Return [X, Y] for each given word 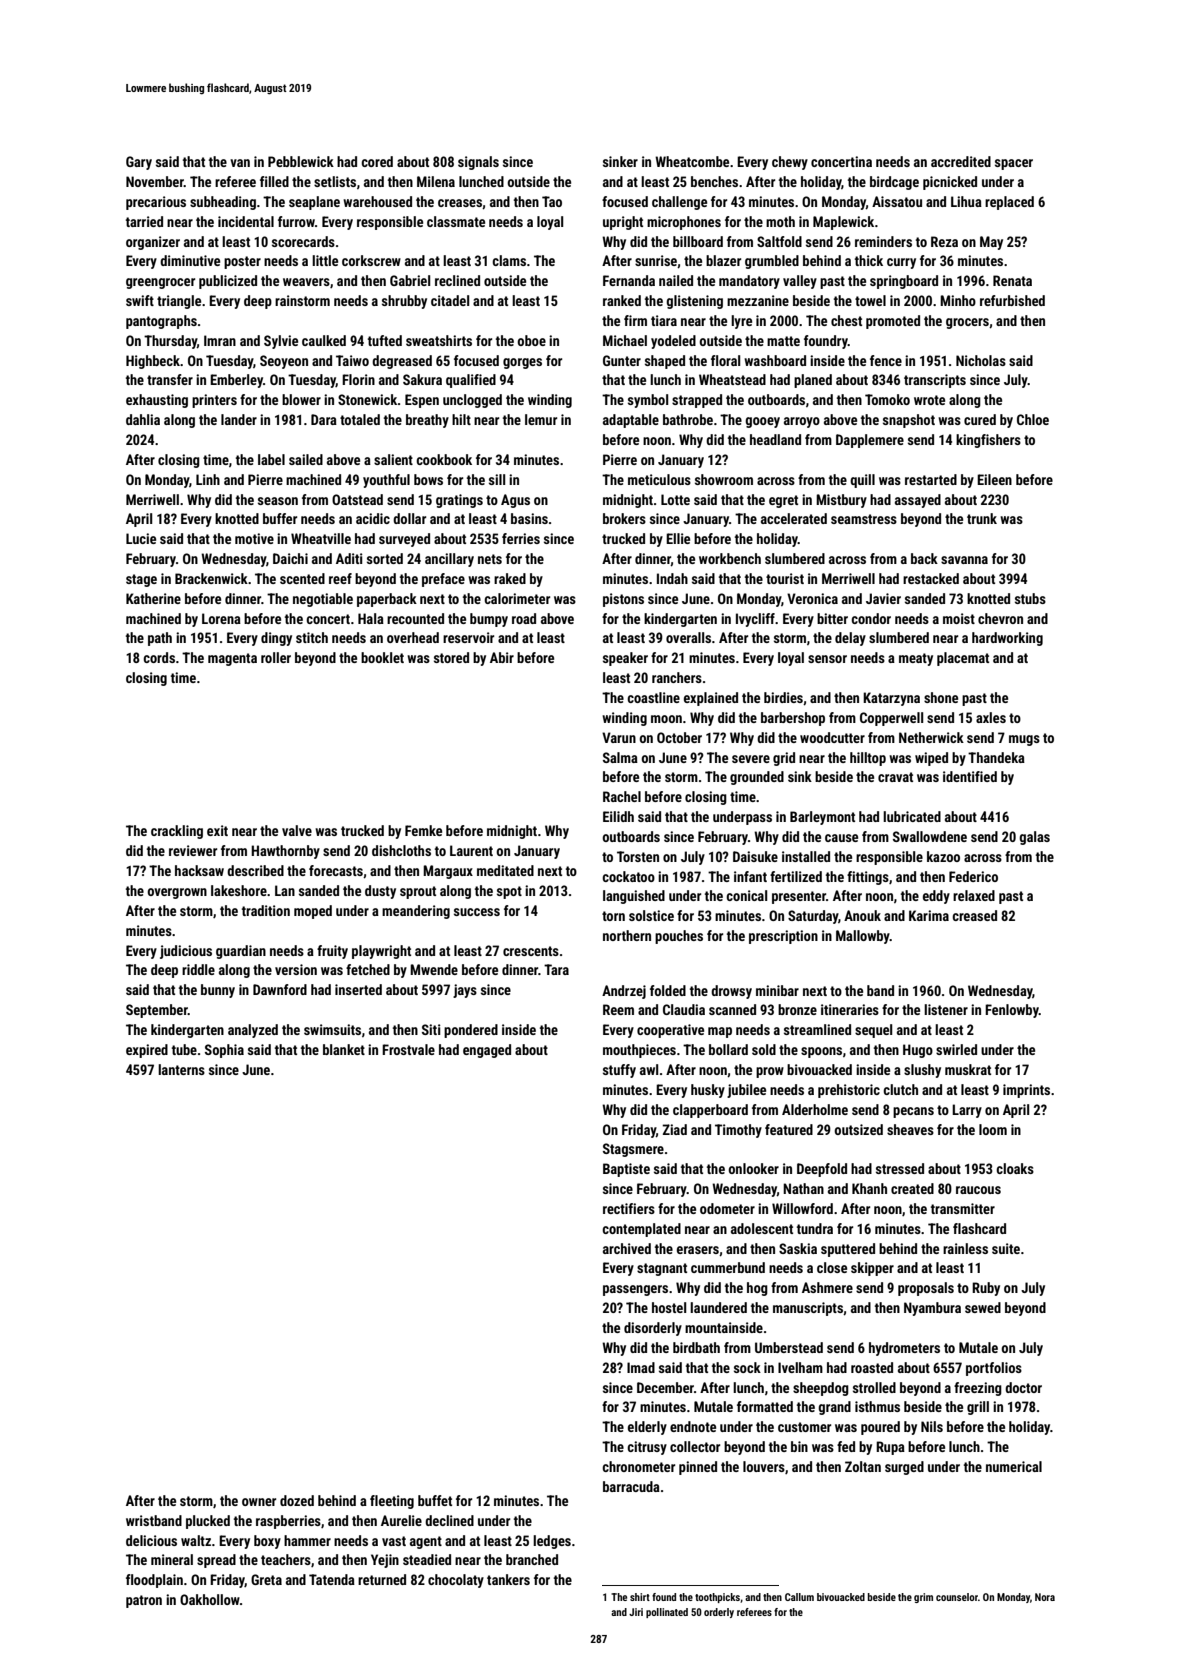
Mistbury [841, 501]
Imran [220, 340]
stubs [1030, 598]
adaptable [631, 421]
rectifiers [629, 1208]
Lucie [141, 538]
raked [510, 578]
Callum [799, 1597]
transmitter [963, 1208]
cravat [895, 777]
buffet [435, 1500]
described [255, 870]
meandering [416, 912]
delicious [151, 1540]
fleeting [392, 1502]
